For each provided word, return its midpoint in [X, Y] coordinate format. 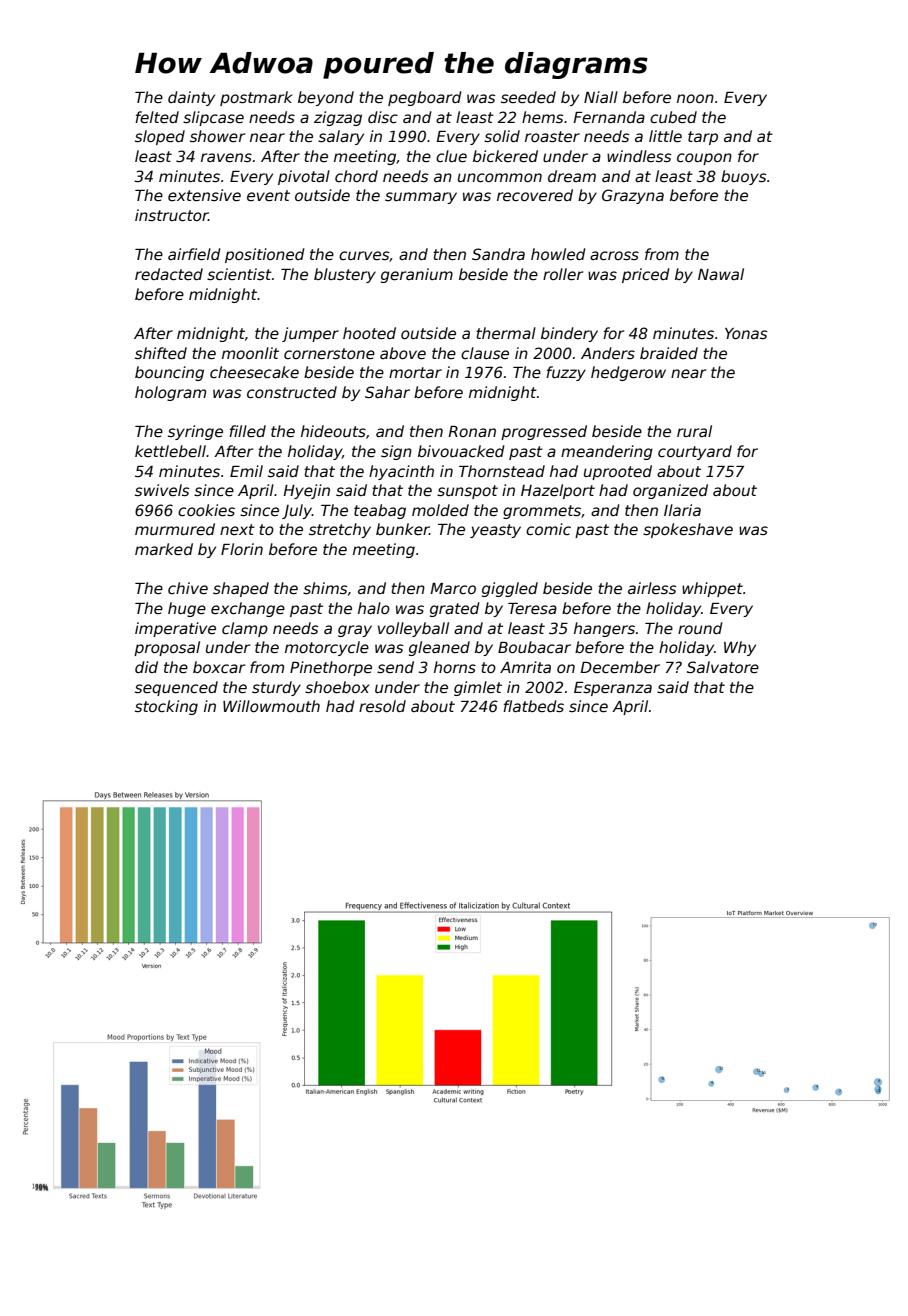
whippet [712, 589]
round [700, 628]
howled [558, 254]
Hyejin [306, 491]
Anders [608, 353]
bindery [569, 334]
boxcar [219, 667]
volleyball [413, 629]
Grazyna [633, 196]
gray [355, 631]
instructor [171, 215]
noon [695, 98]
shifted [161, 353]
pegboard [425, 98]
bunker [402, 529]
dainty [191, 98]
